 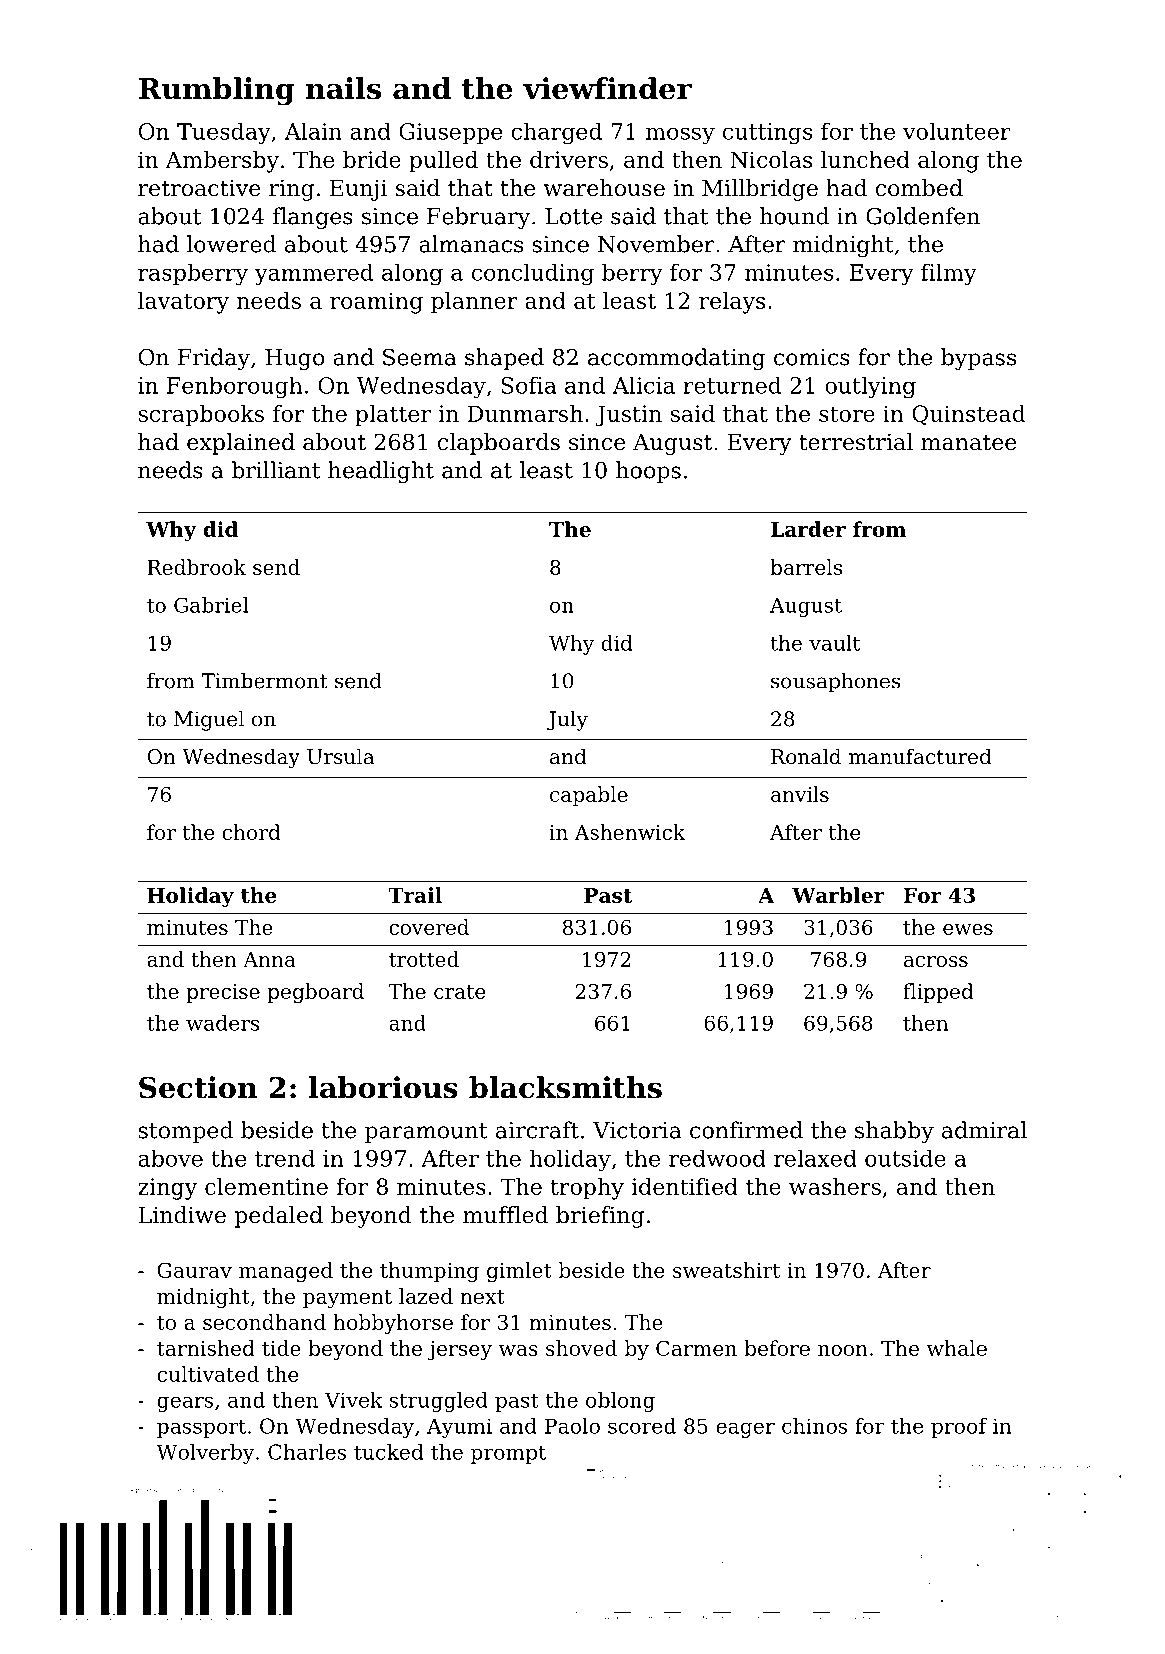 What do you see at coordinates (604, 188) in the page?
I see `warehouse` at bounding box center [604, 188].
